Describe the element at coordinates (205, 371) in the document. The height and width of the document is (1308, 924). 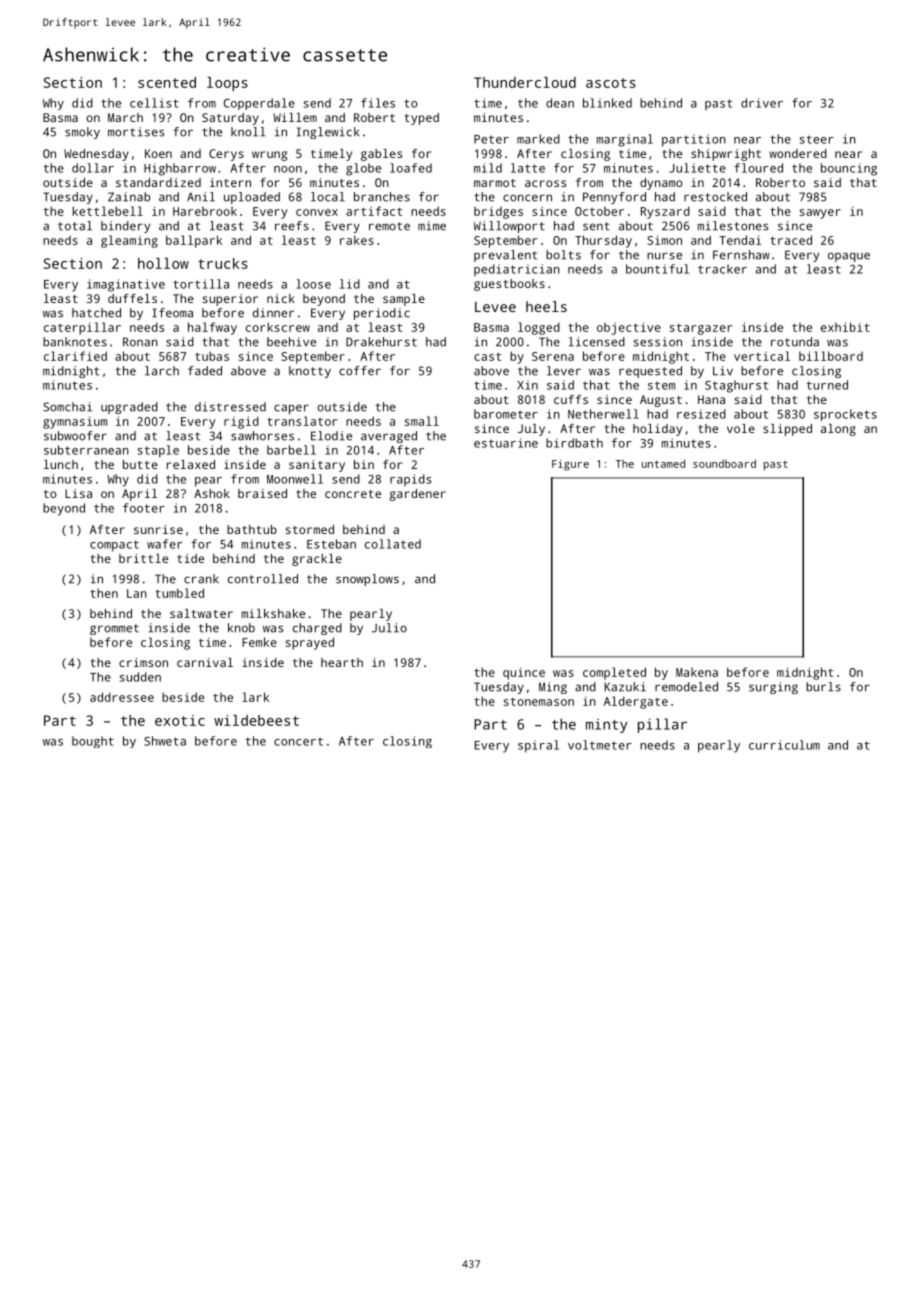
I see `faded` at that location.
